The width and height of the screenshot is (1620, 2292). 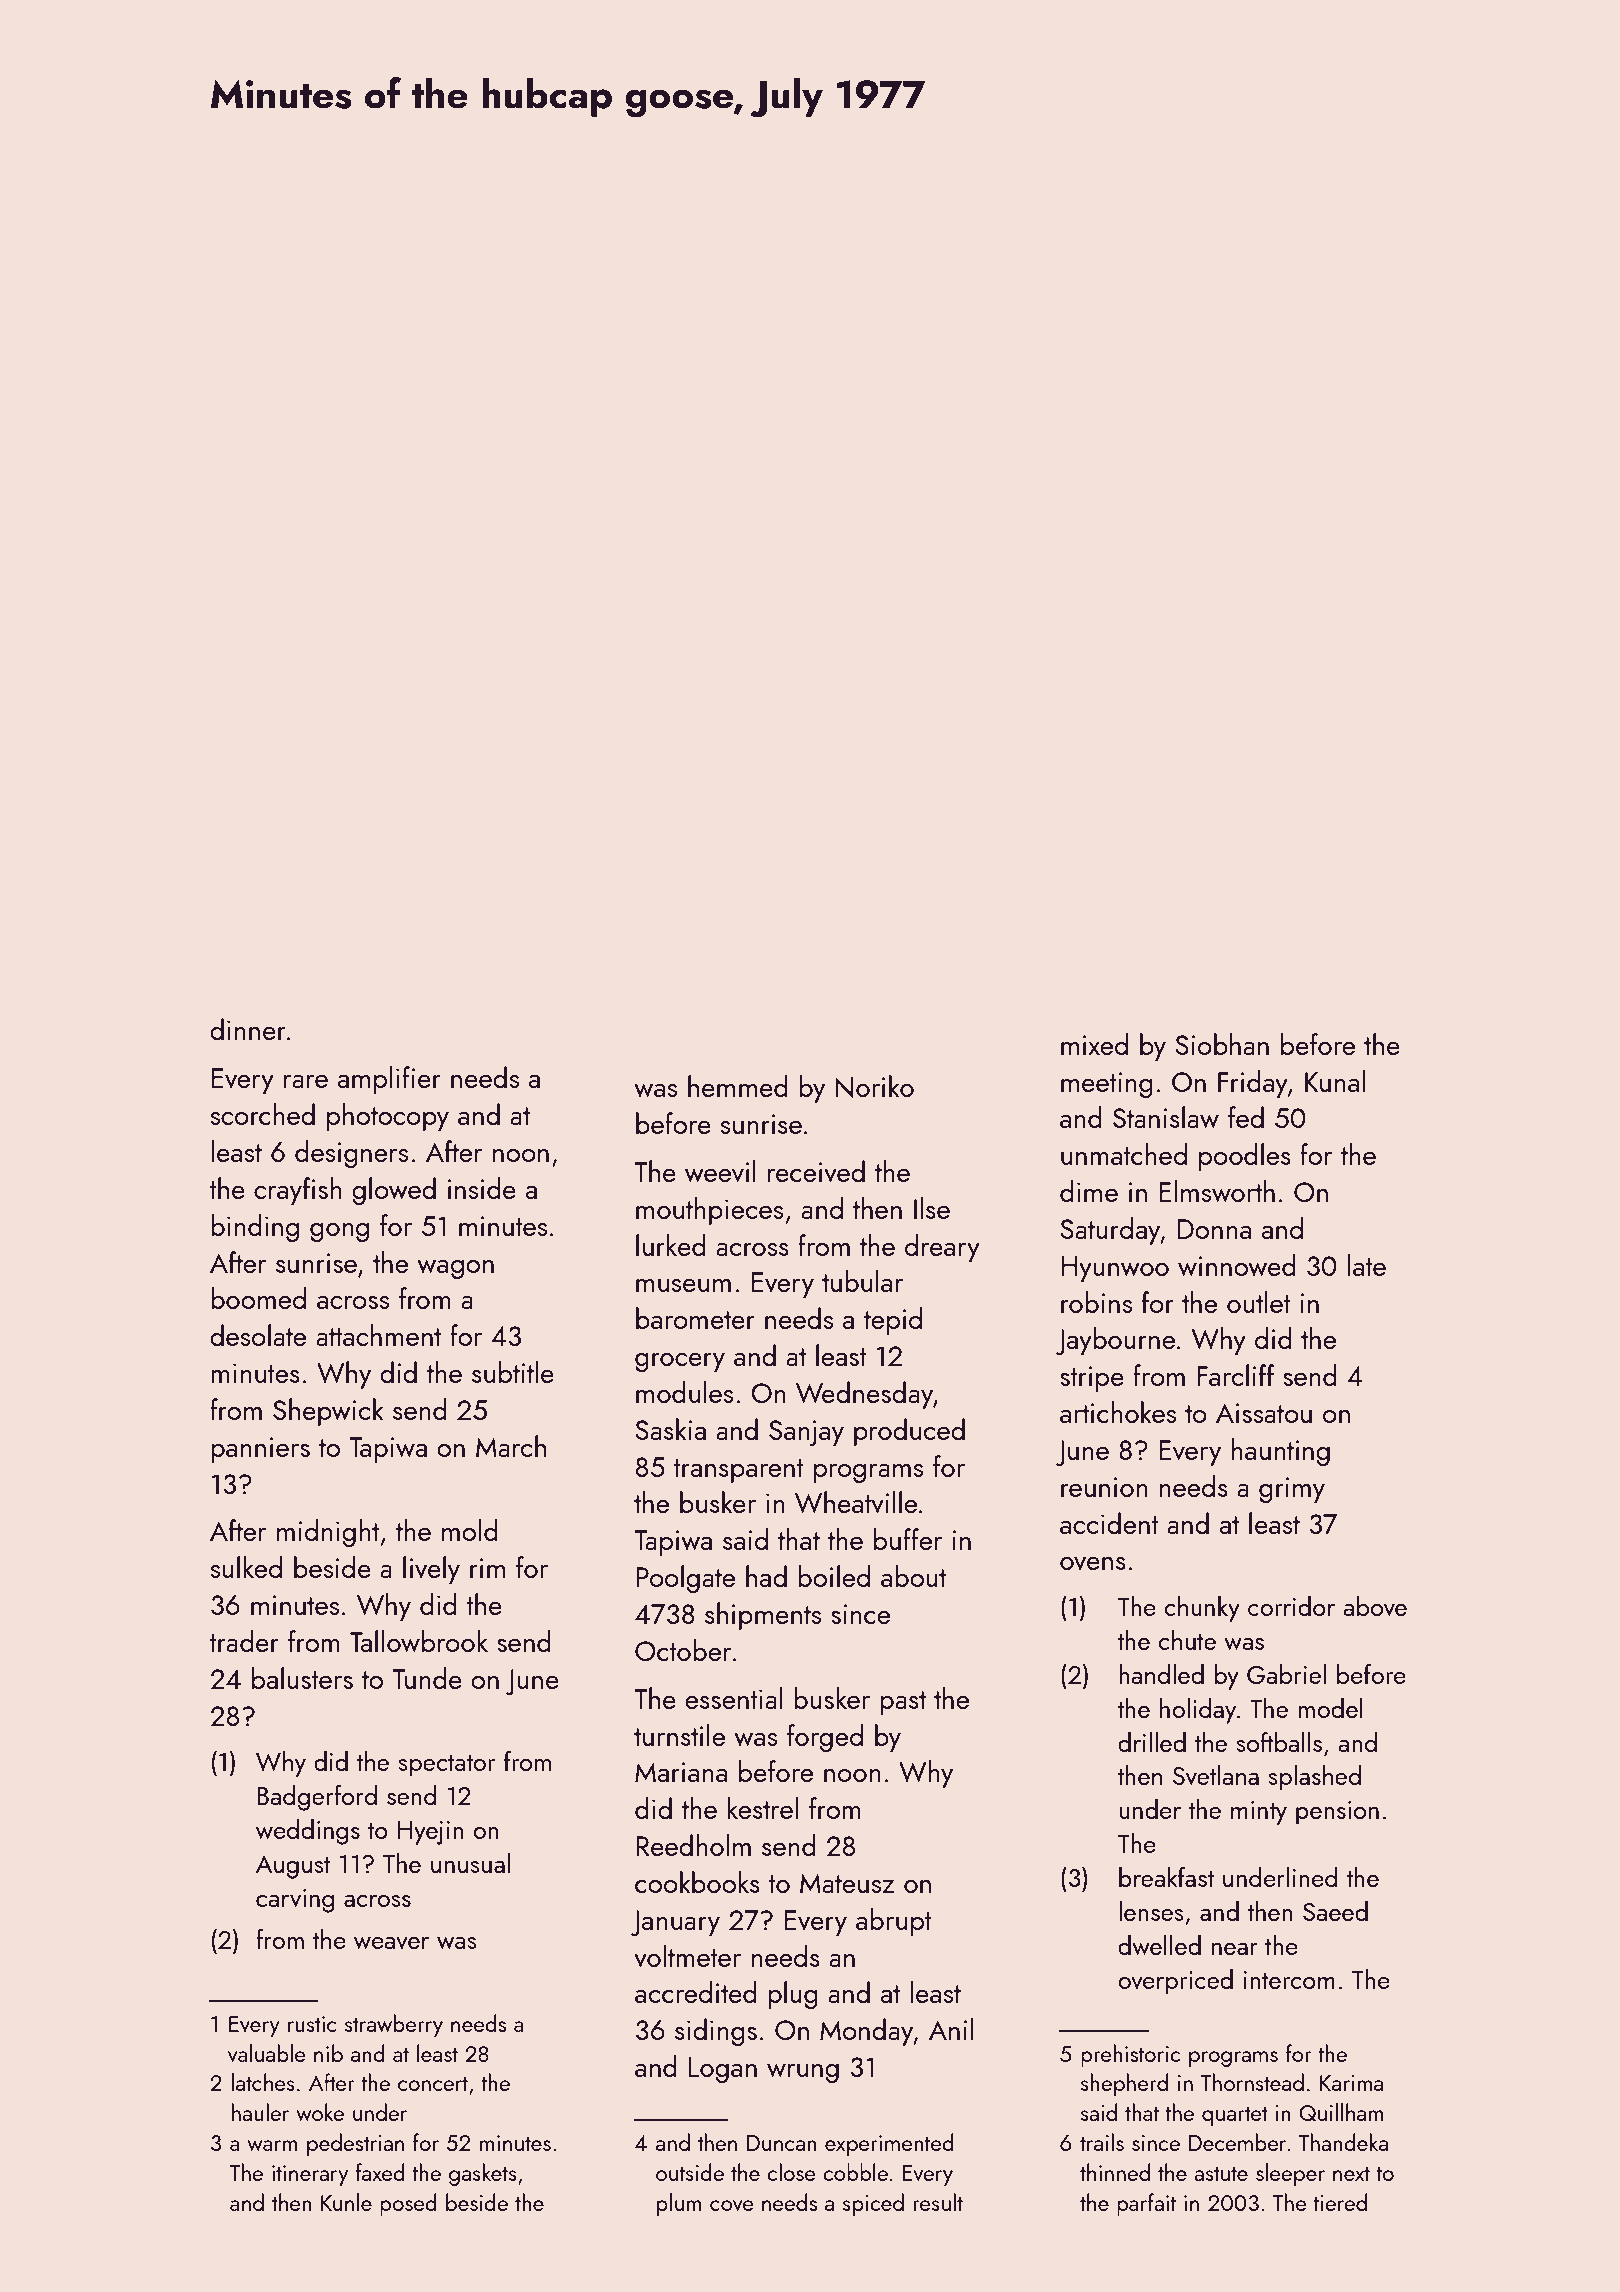 I want to click on pension, so click(x=1337, y=1813).
